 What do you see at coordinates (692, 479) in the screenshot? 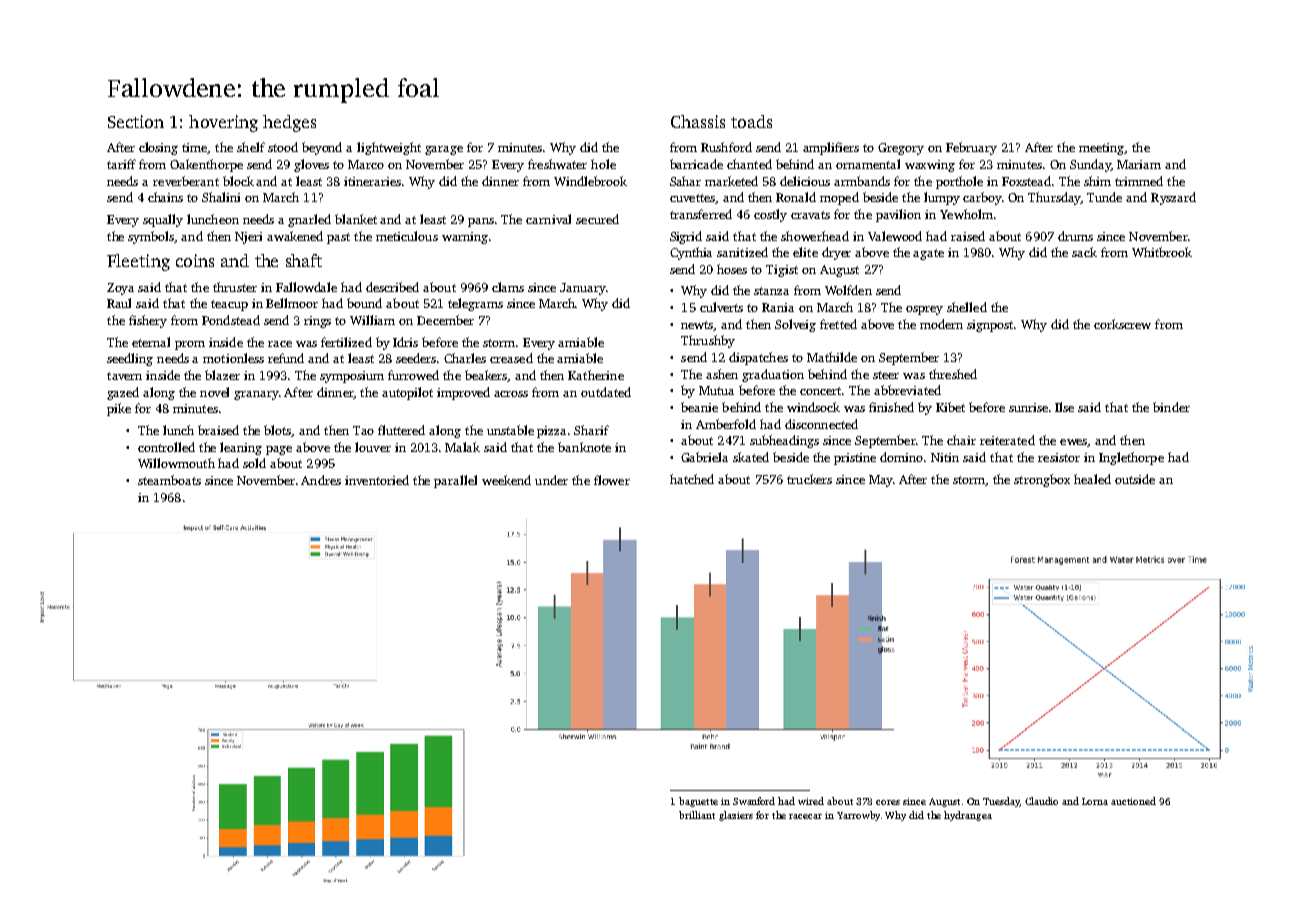
I see `hatched` at bounding box center [692, 479].
